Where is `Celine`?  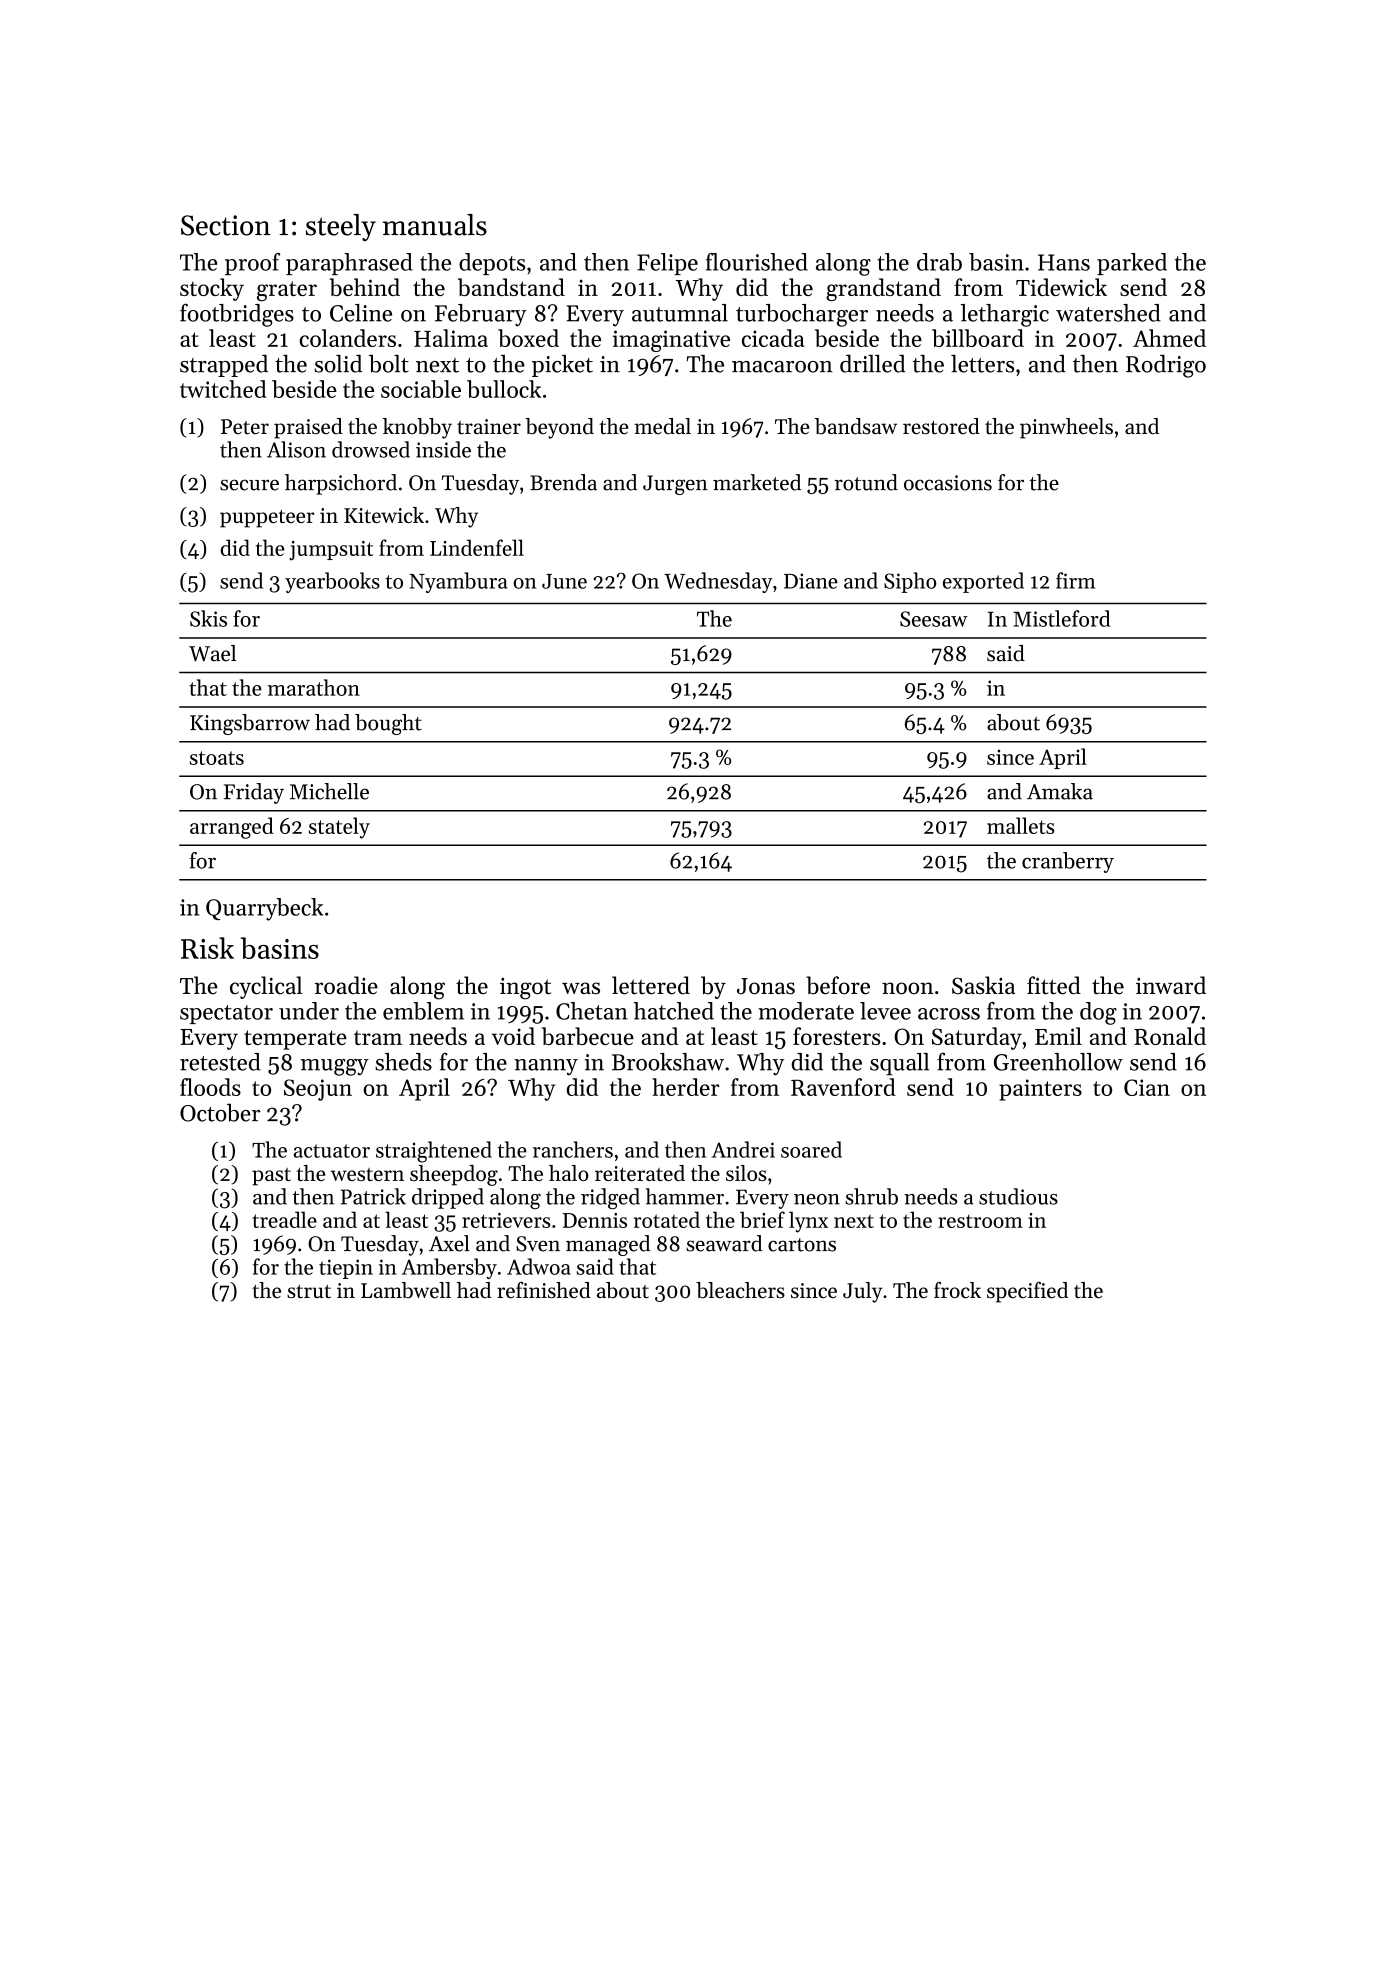
Celine is located at coordinates (361, 313).
